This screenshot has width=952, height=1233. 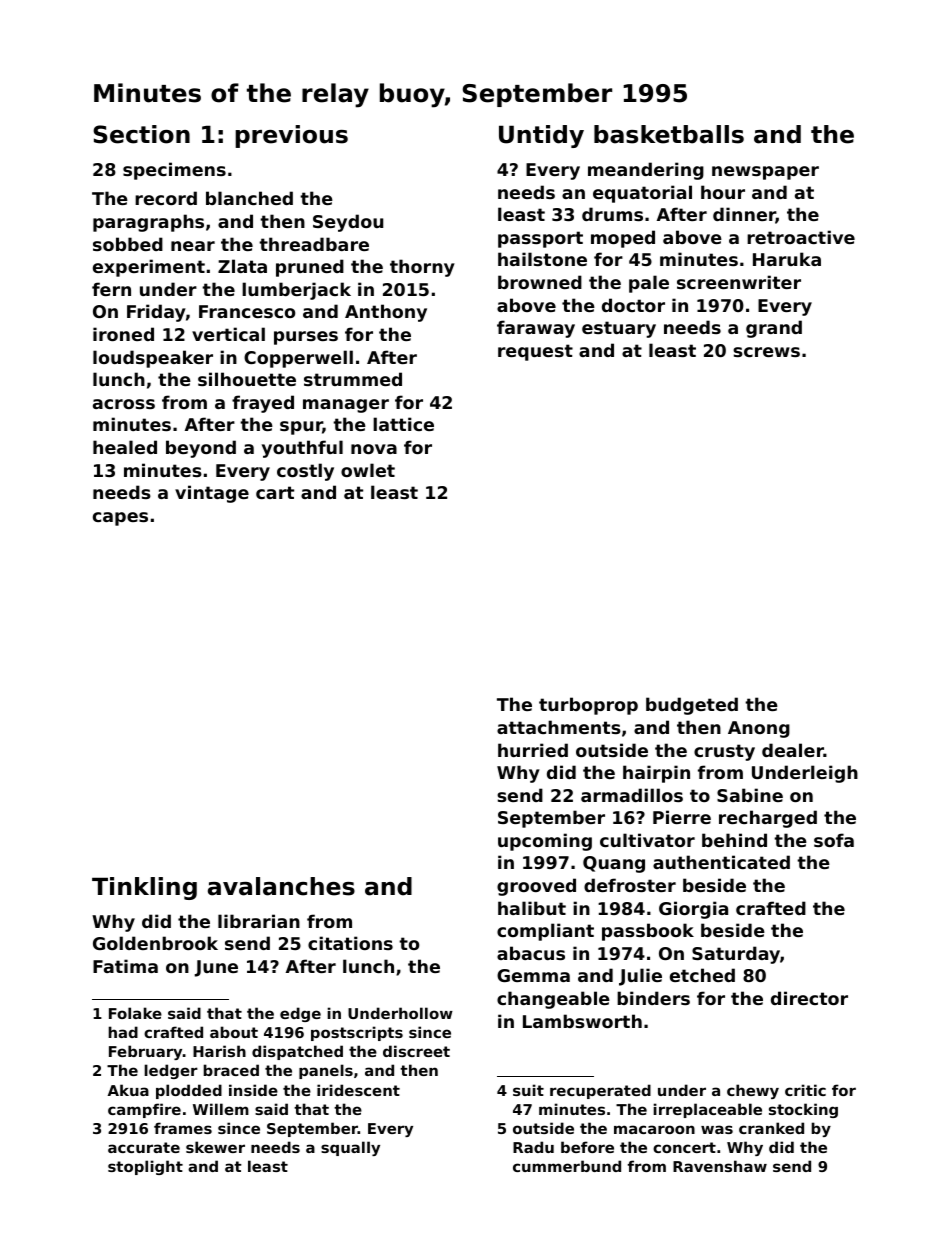 What do you see at coordinates (619, 329) in the screenshot?
I see `estuary` at bounding box center [619, 329].
